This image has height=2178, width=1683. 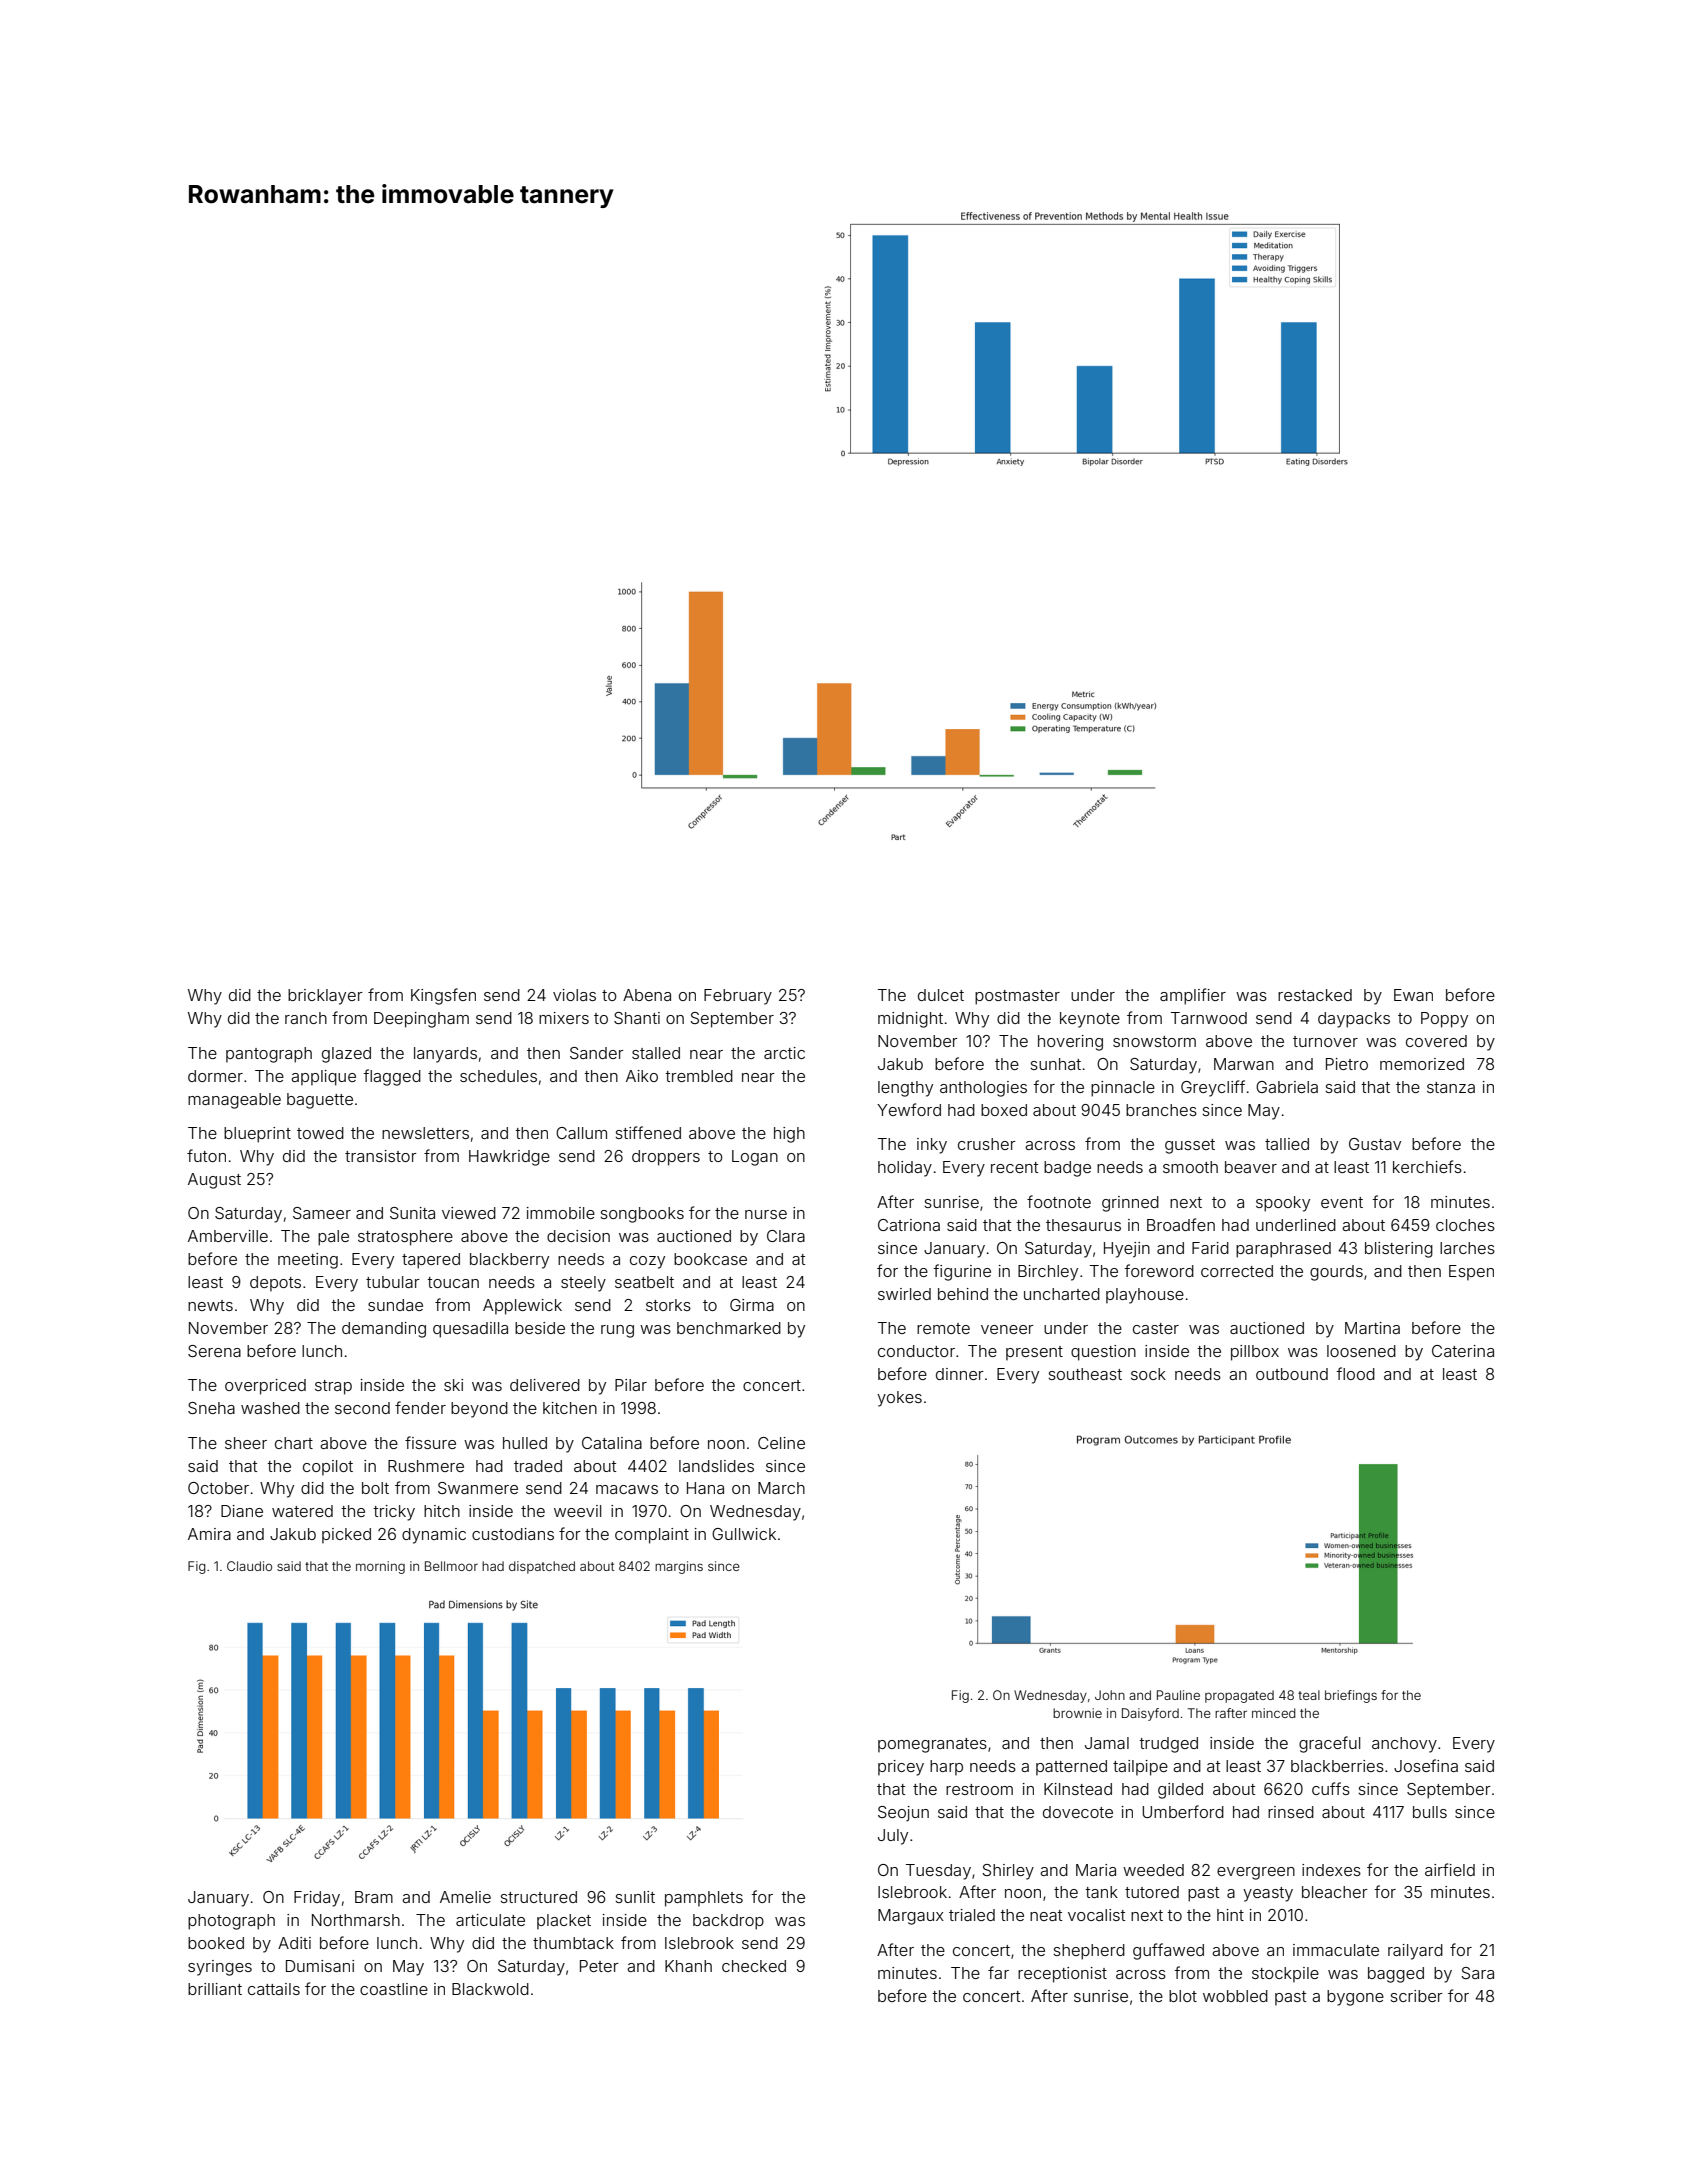 What do you see at coordinates (325, 997) in the image?
I see `bricklayer` at bounding box center [325, 997].
